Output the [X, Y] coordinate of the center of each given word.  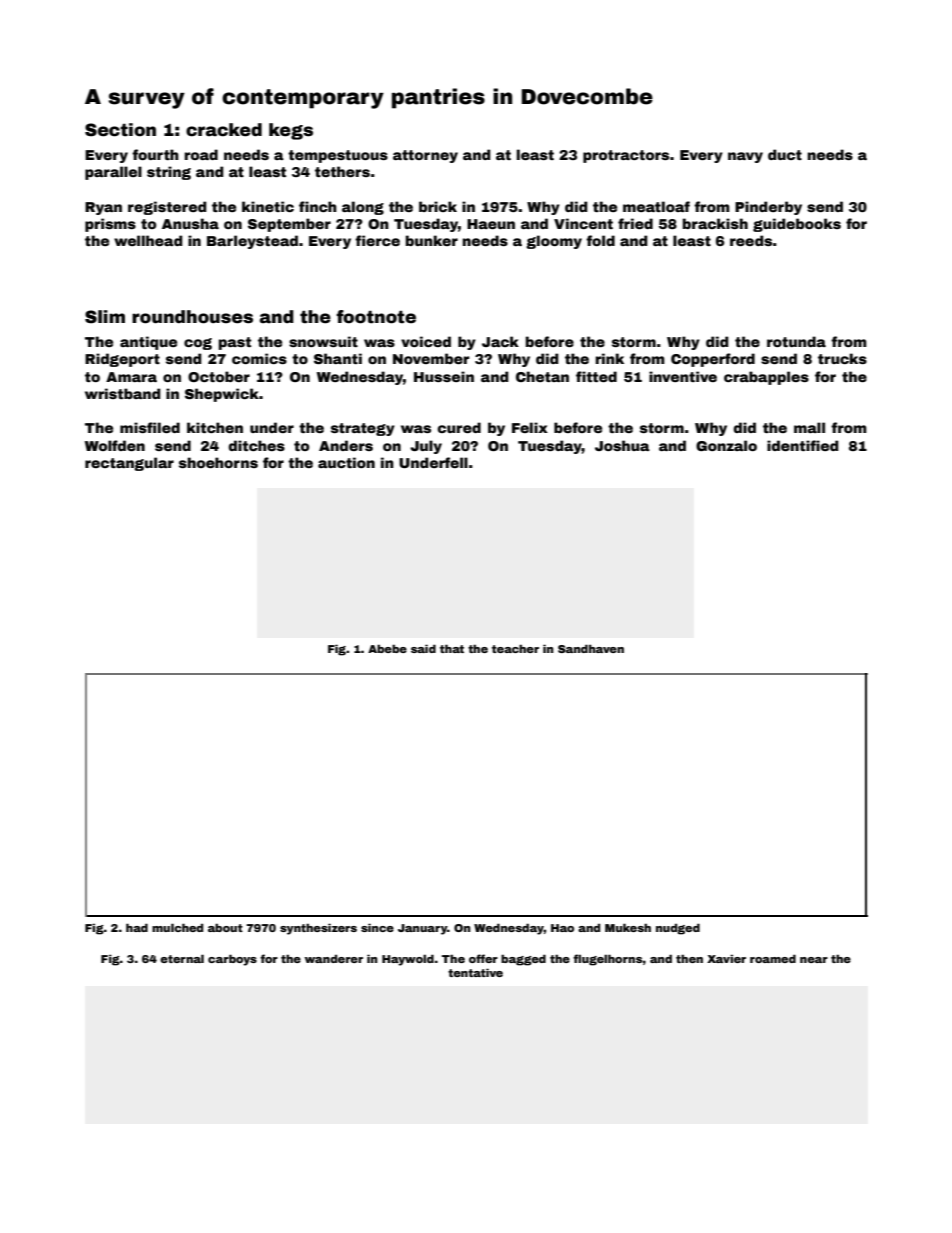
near [814, 960]
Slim [105, 317]
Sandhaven [591, 648]
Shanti [338, 358]
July [426, 447]
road [201, 154]
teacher [515, 648]
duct [785, 154]
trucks [842, 358]
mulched [177, 927]
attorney [425, 156]
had [137, 927]
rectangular [129, 464]
